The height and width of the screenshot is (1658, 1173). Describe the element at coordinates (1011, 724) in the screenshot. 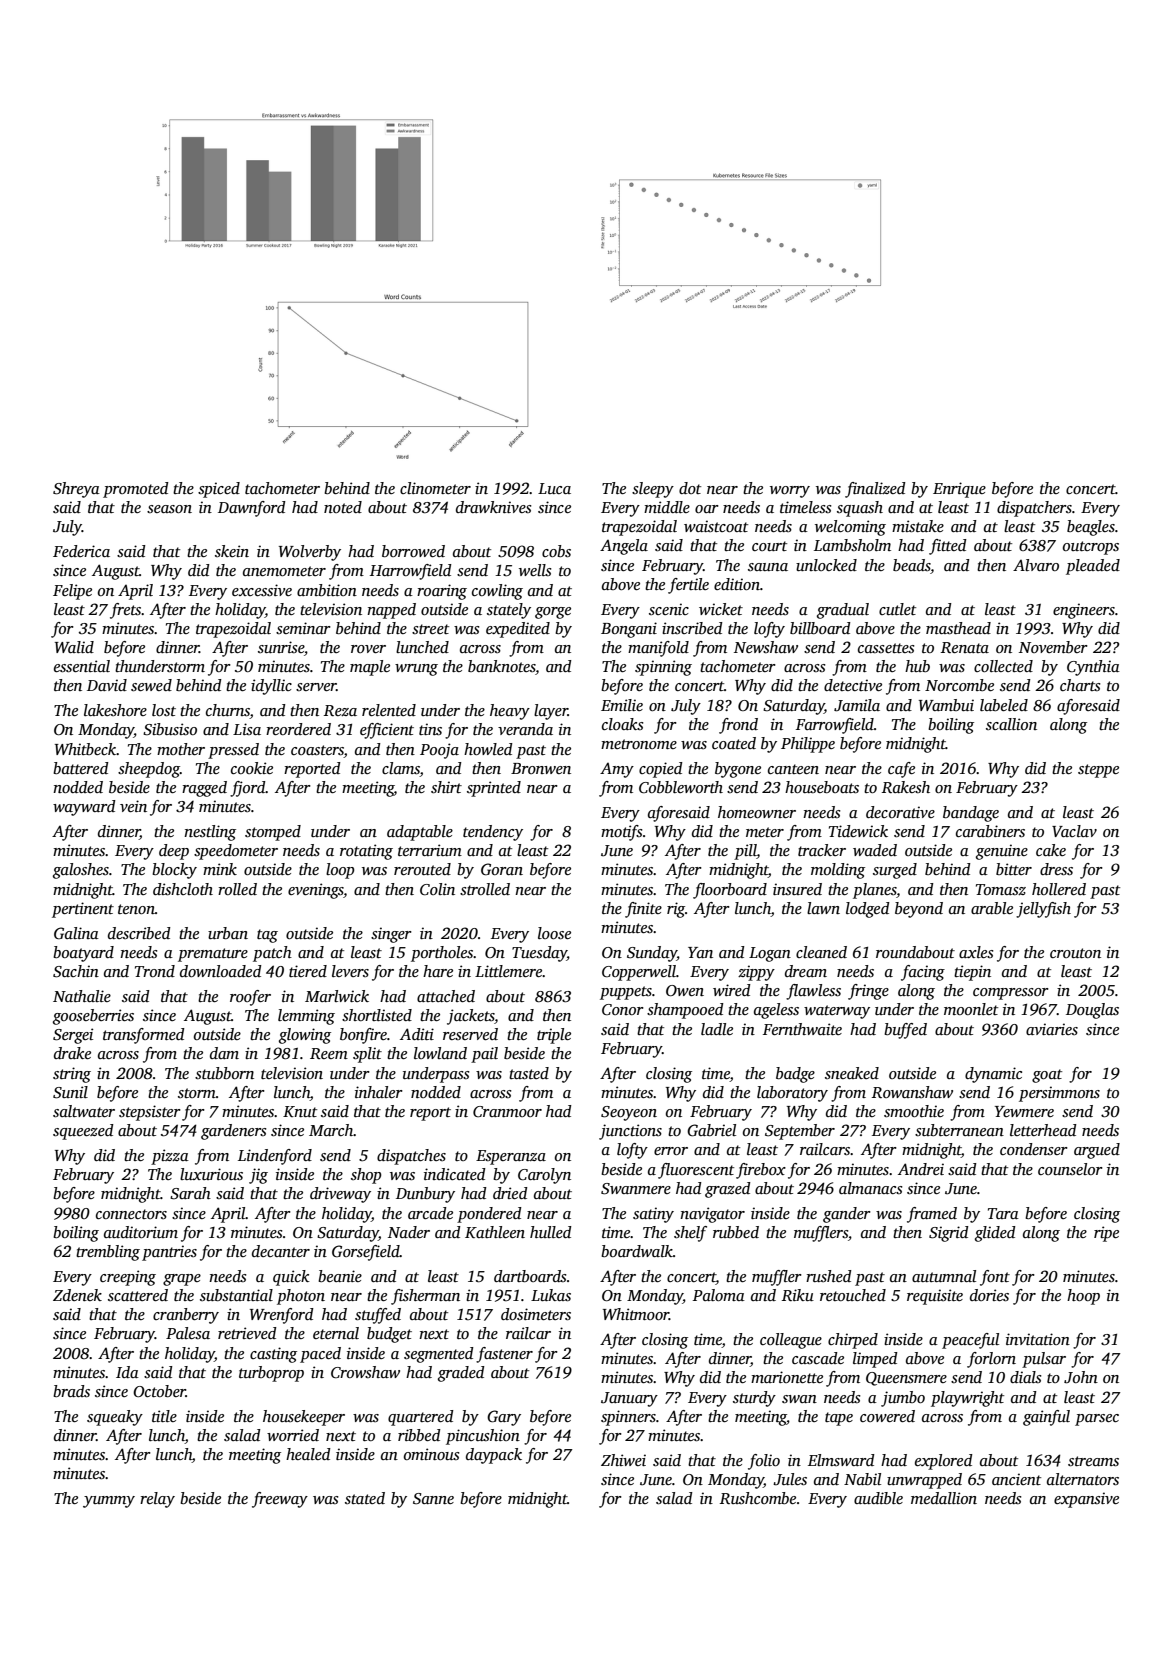

I see `scallion` at that location.
